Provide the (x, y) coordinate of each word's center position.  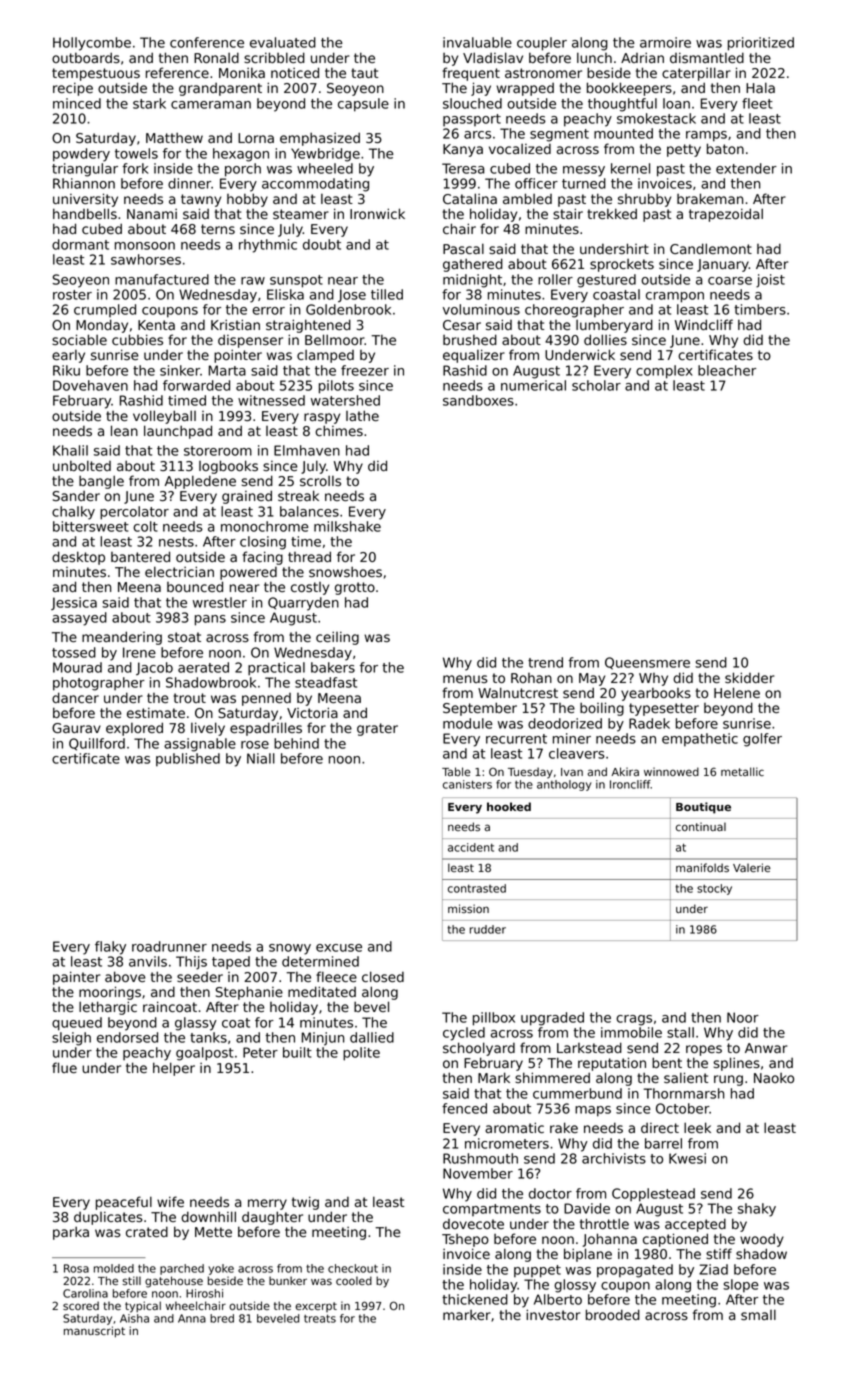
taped (231, 963)
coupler (542, 44)
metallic (742, 771)
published (188, 760)
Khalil (70, 450)
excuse (339, 948)
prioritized (761, 44)
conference (207, 42)
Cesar (462, 325)
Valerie (752, 867)
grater (377, 729)
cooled (354, 1280)
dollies (605, 340)
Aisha (134, 1318)
